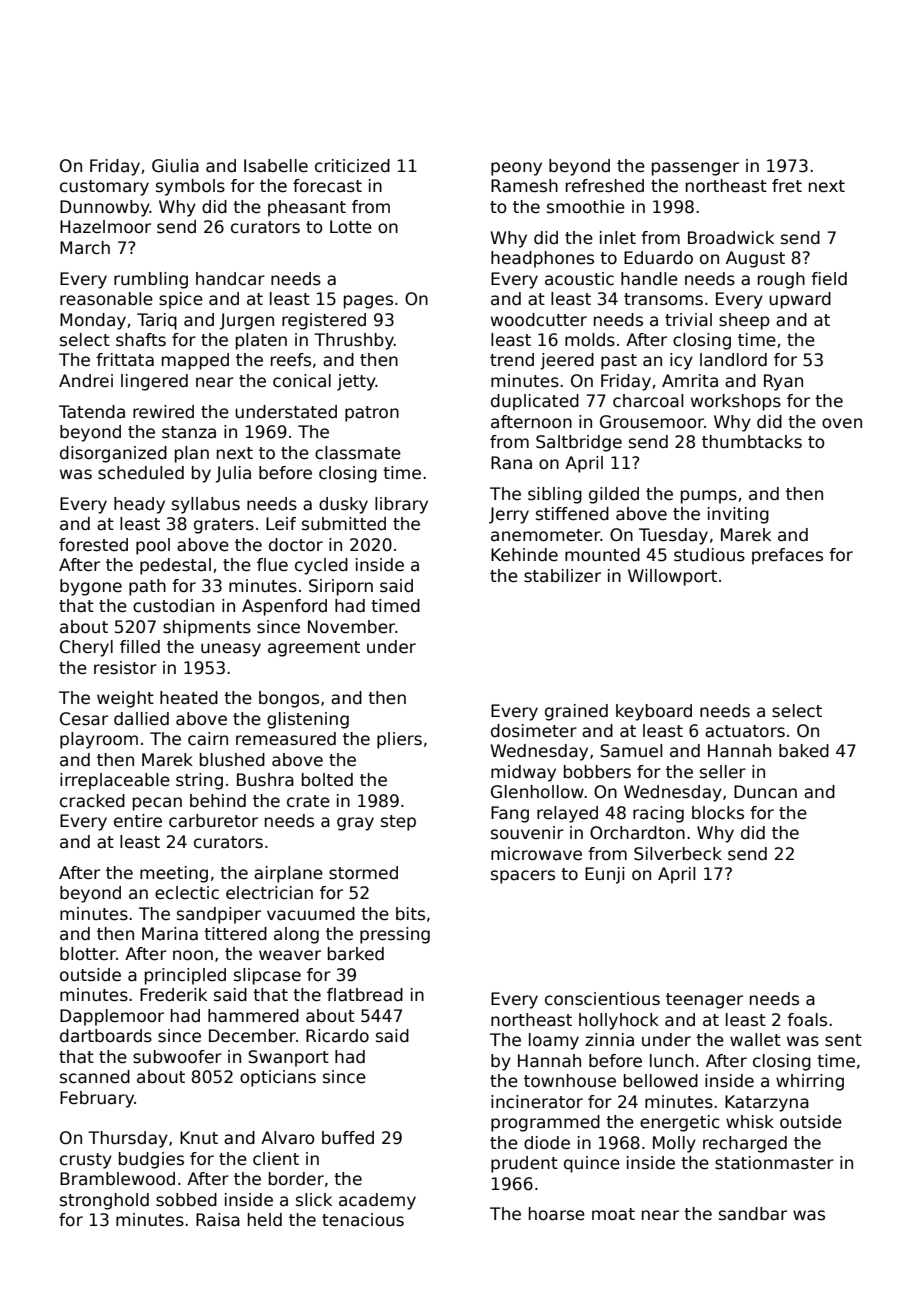  I want to click on Alvaro, so click(288, 1138).
